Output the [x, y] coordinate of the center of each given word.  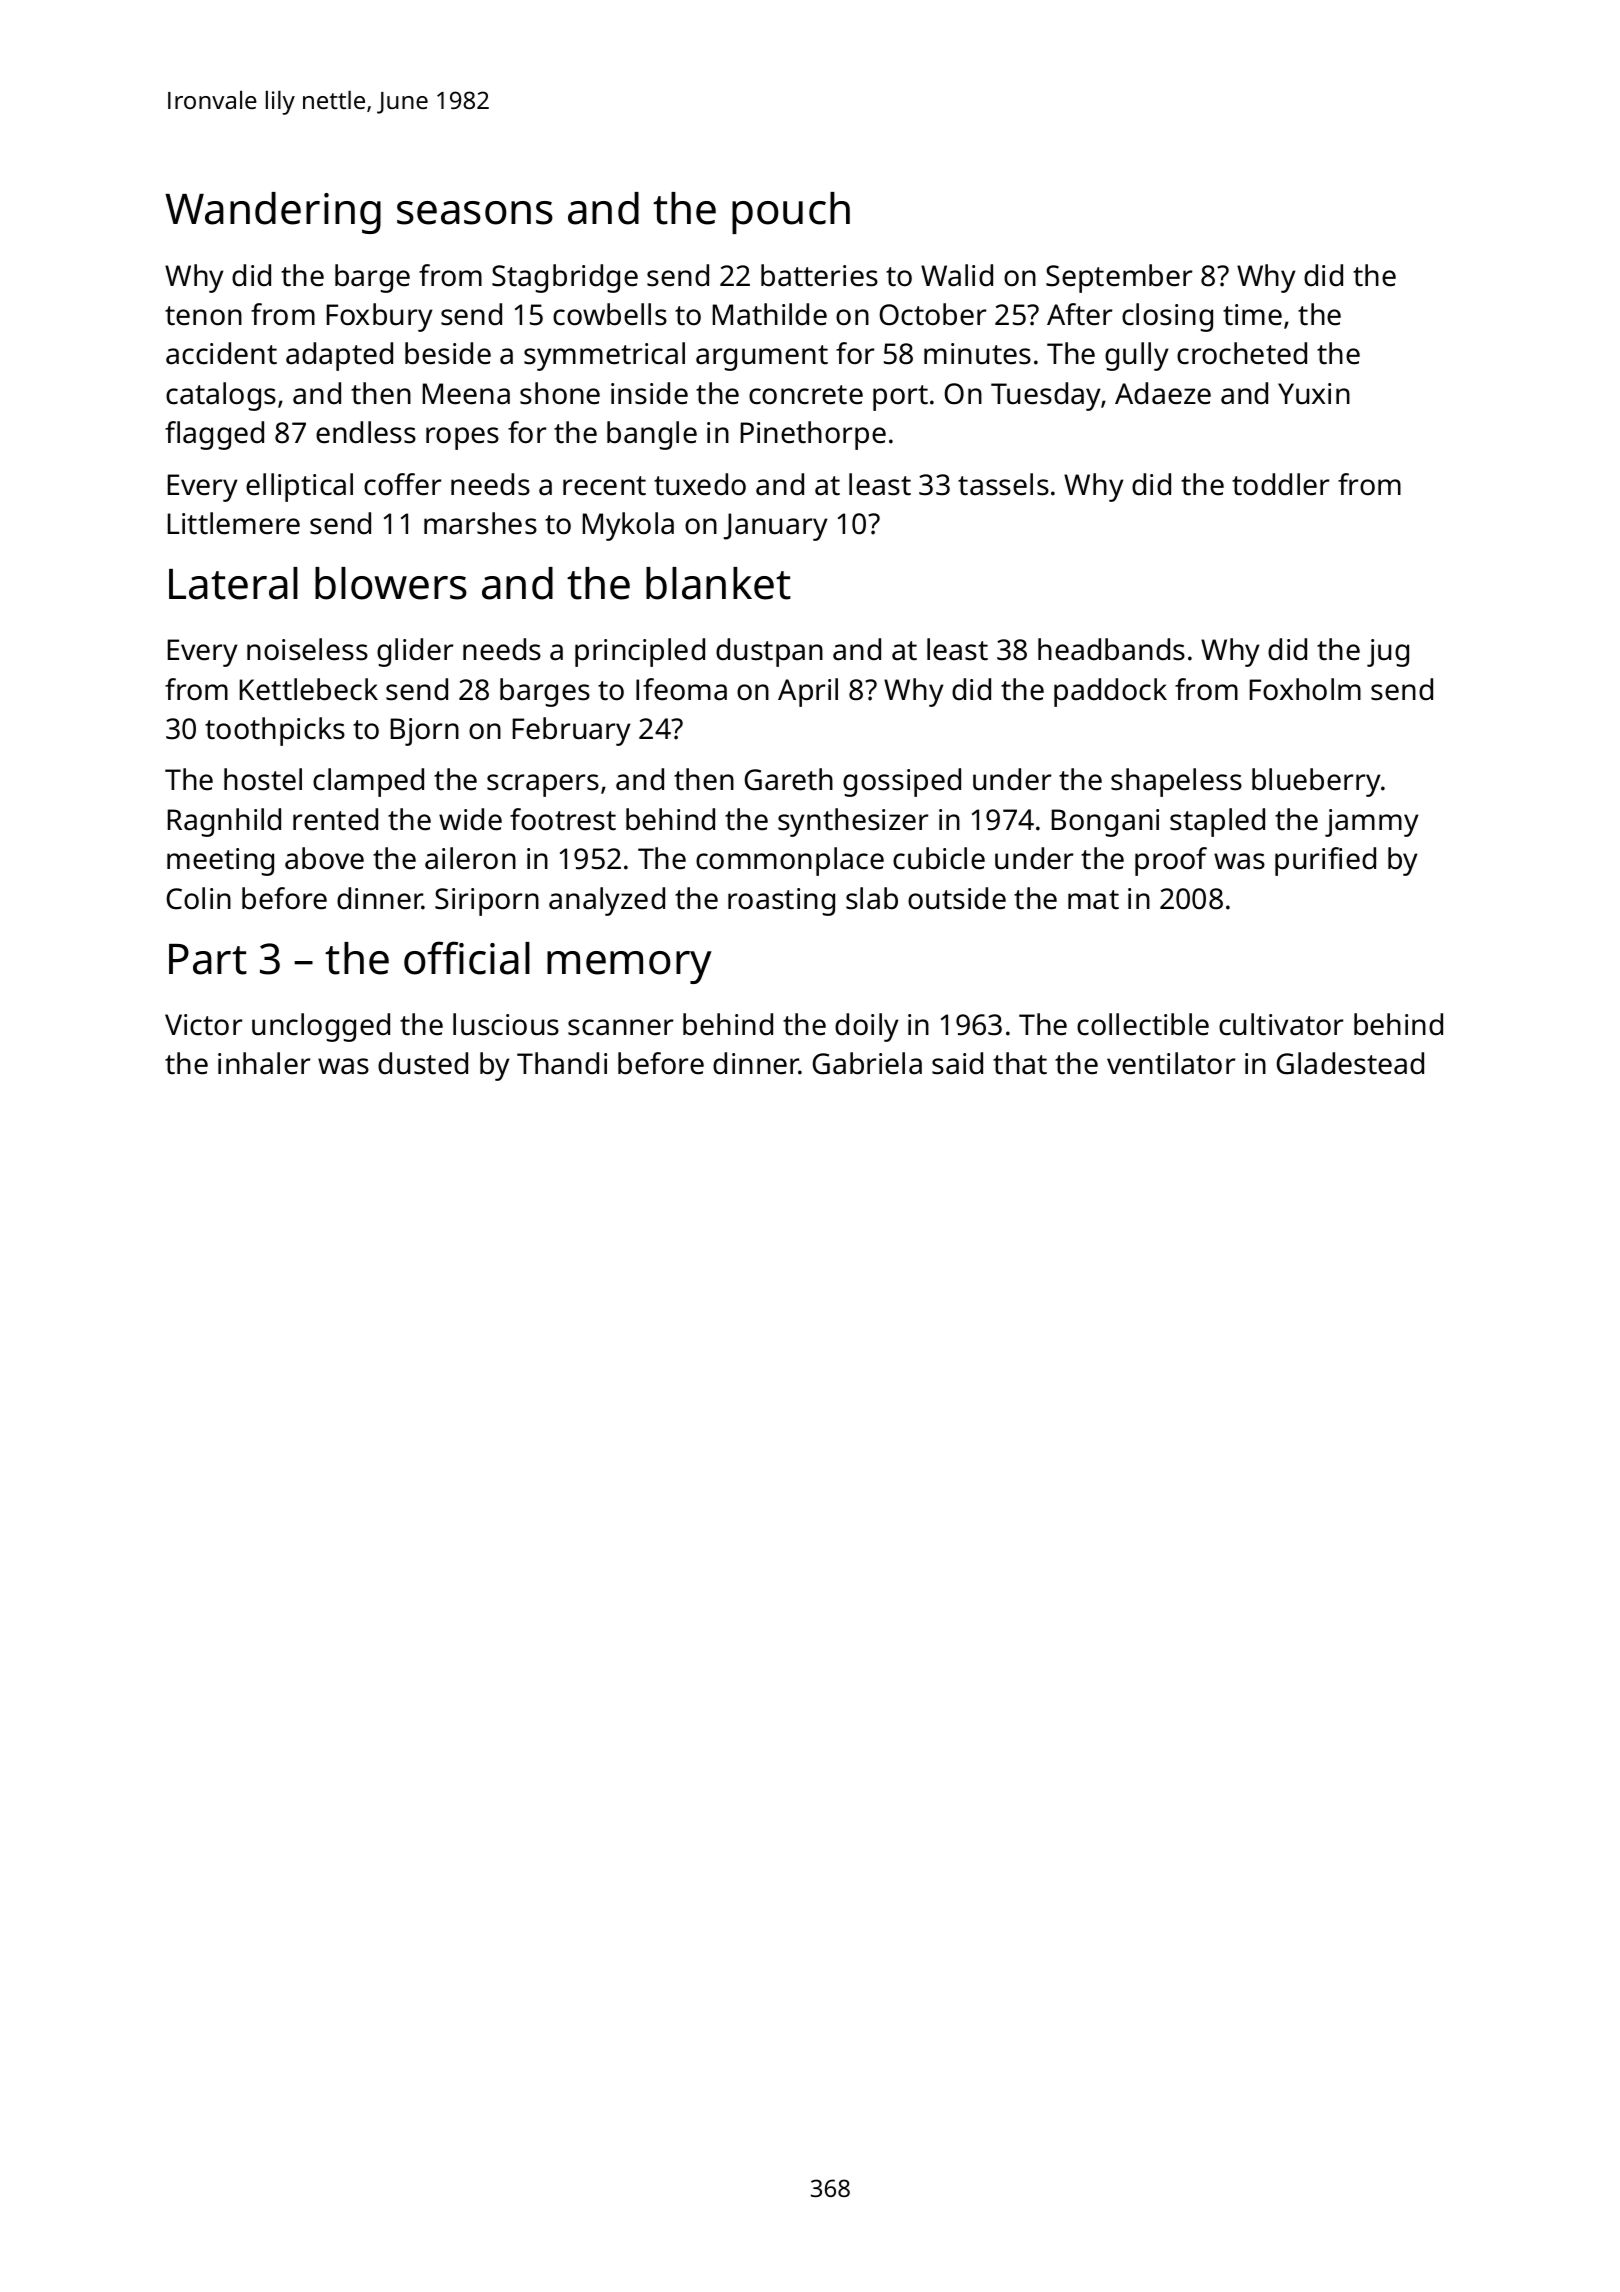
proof [1171, 861]
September [1119, 278]
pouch [791, 213]
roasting [781, 902]
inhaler [264, 1063]
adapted [339, 356]
